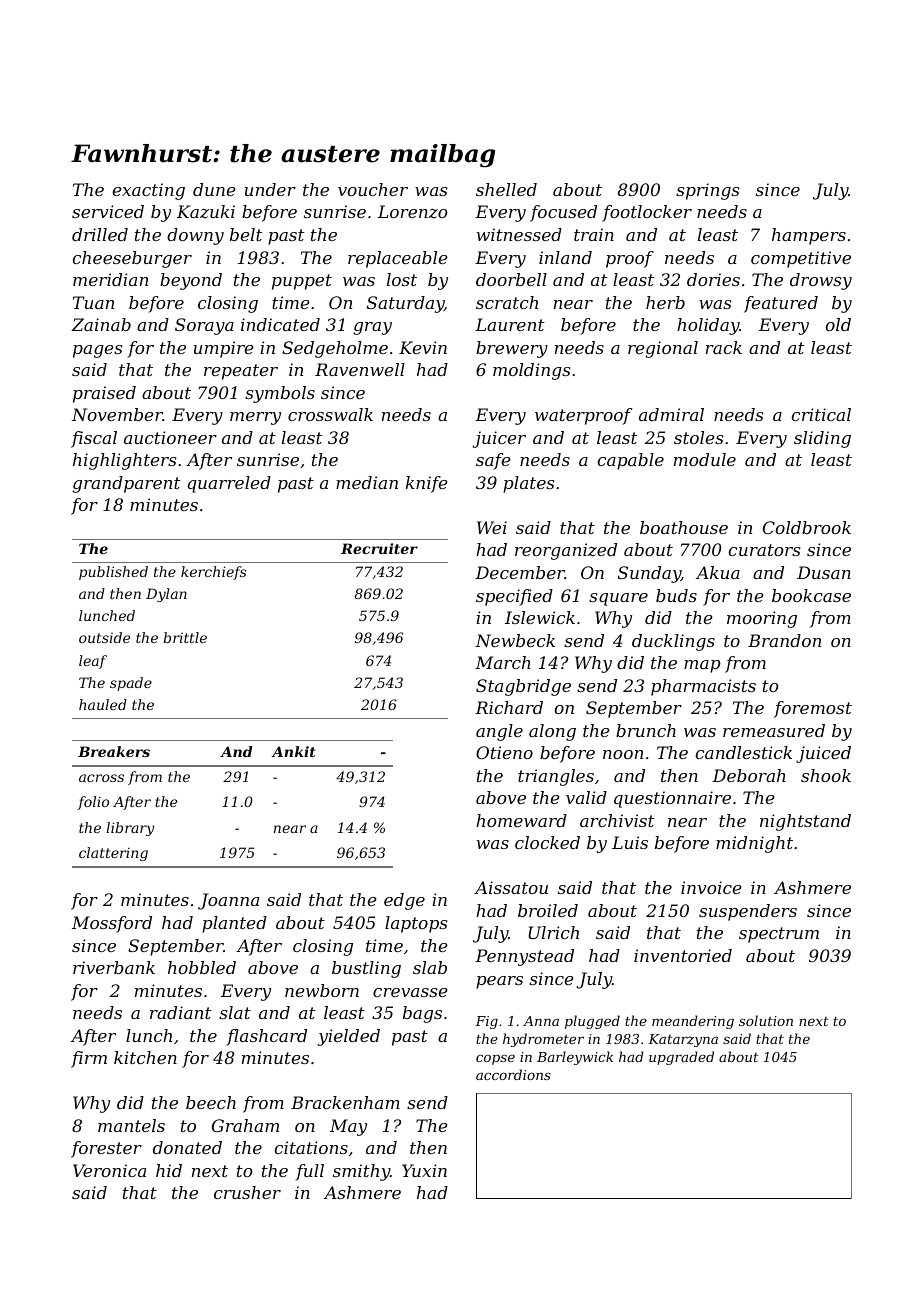  I want to click on Ankit, so click(294, 751).
